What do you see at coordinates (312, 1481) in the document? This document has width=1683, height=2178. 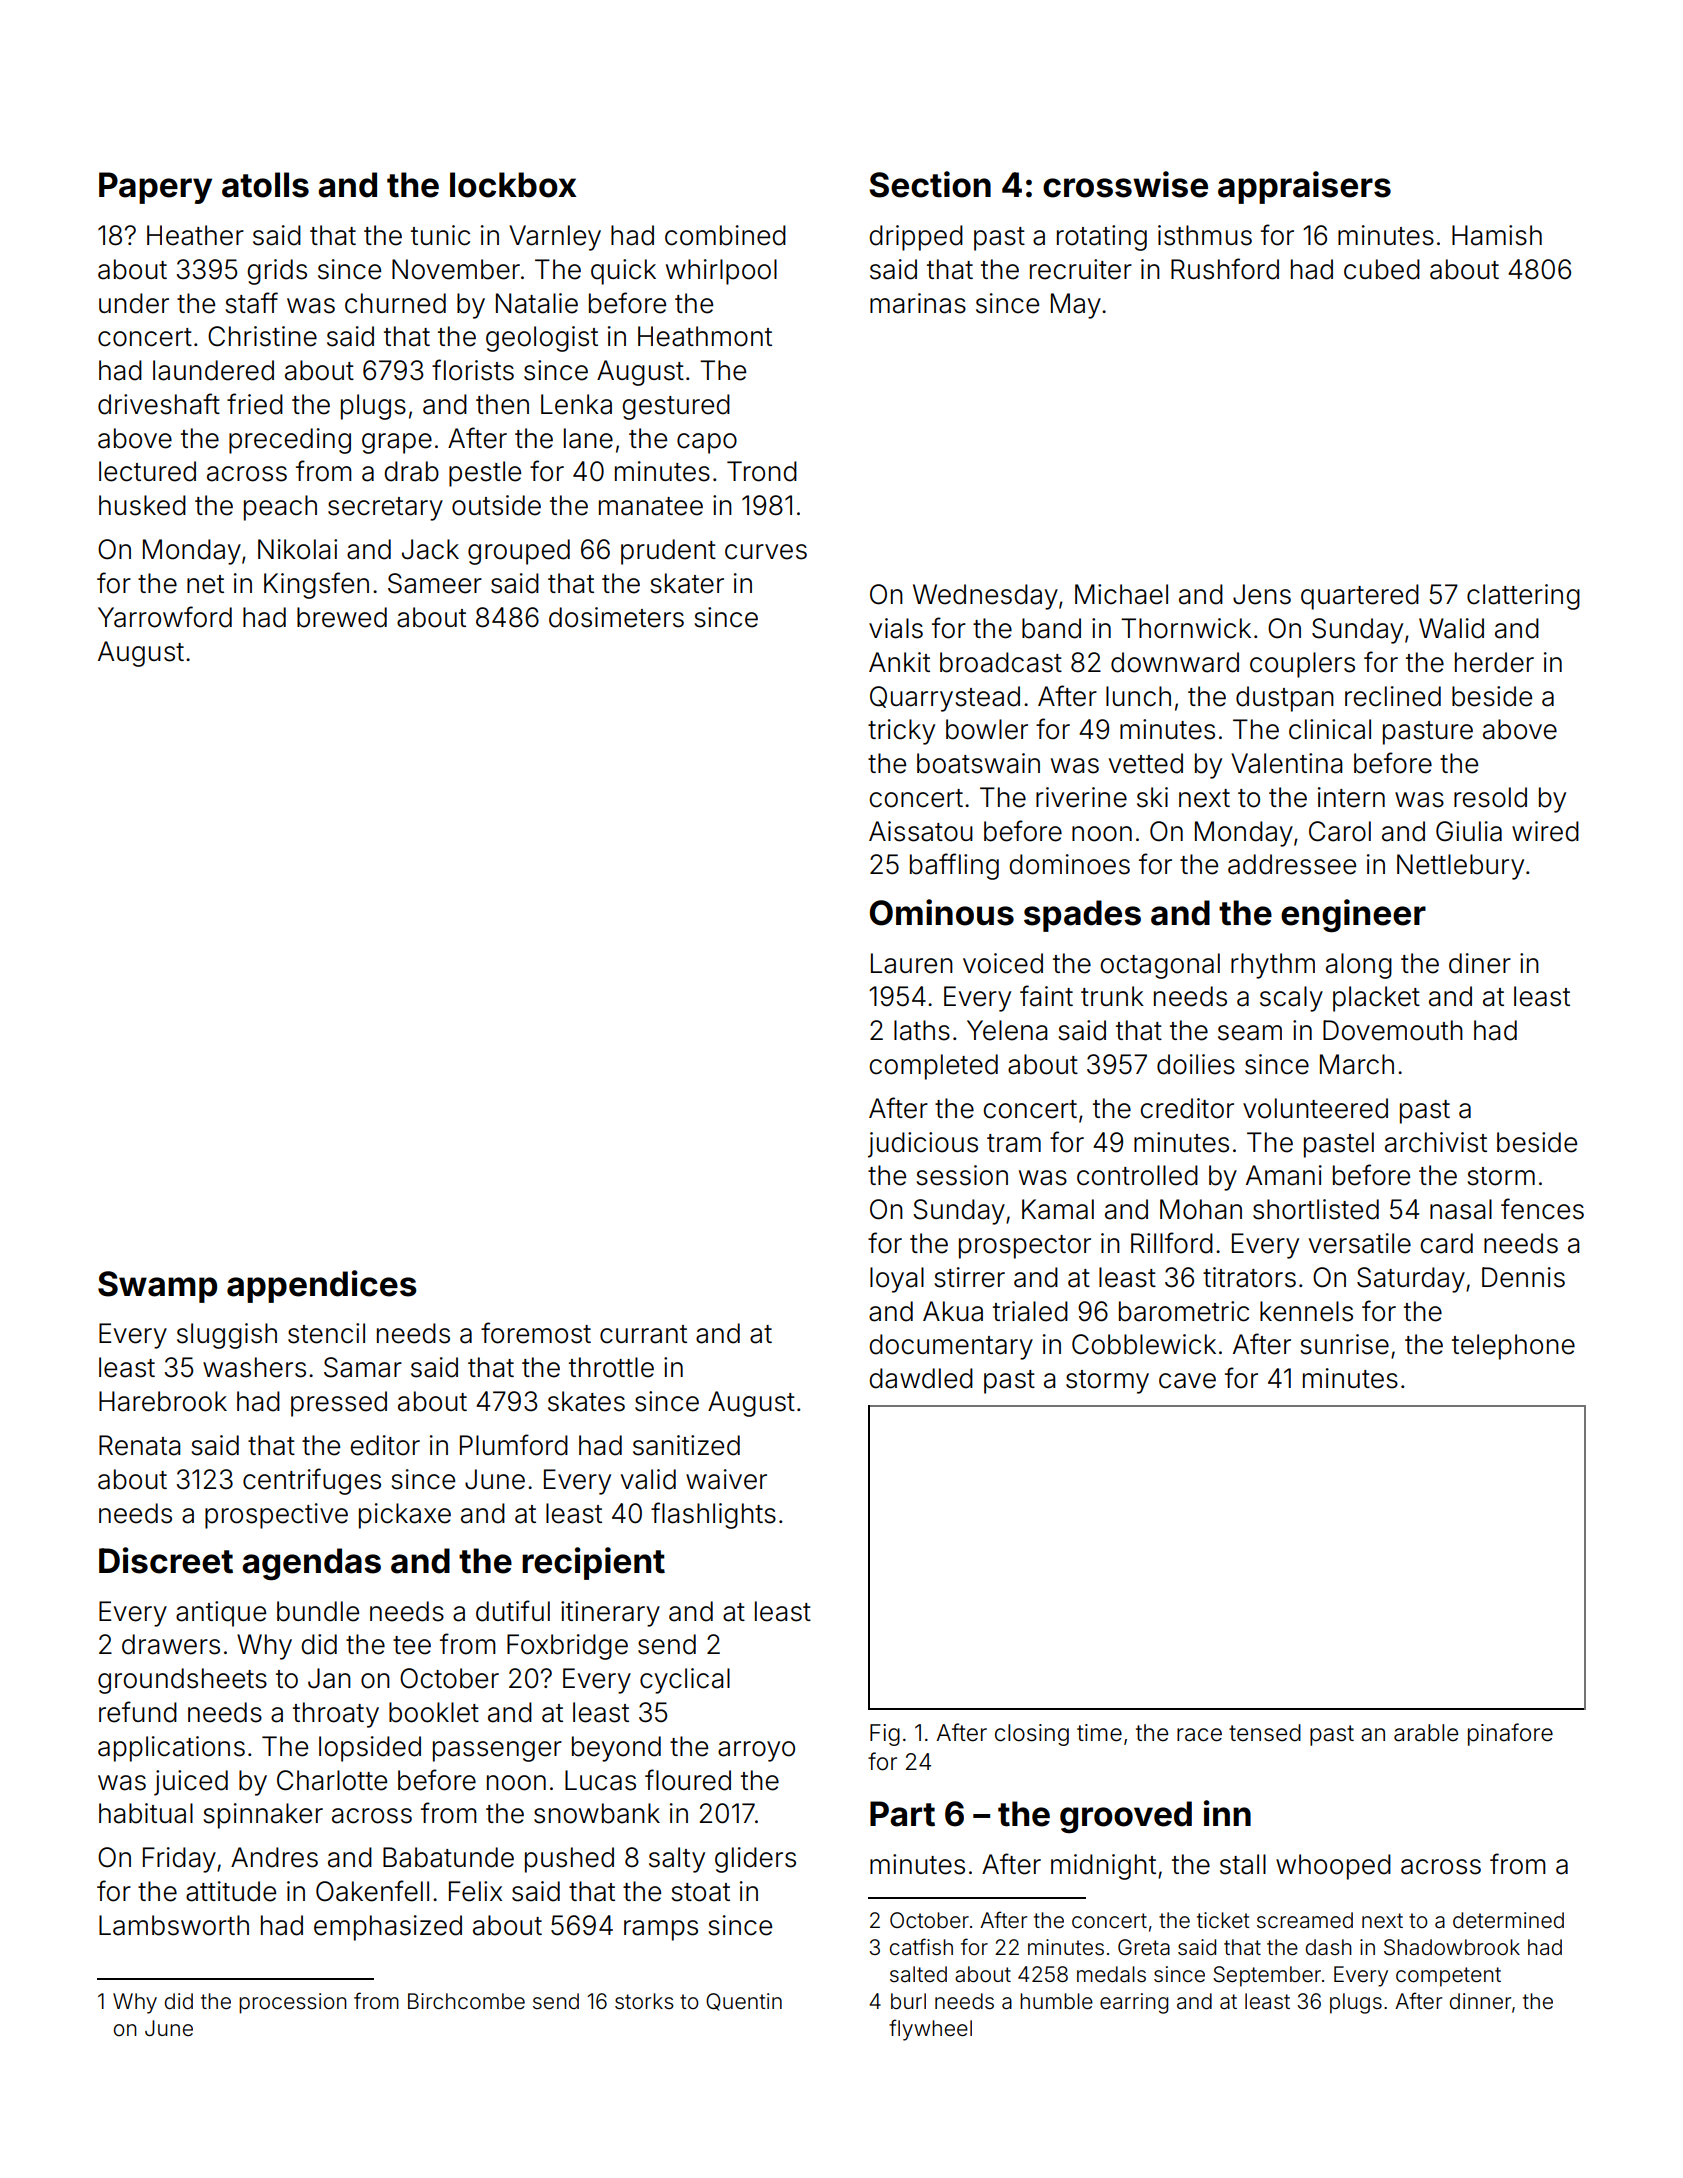 I see `centrifuges` at bounding box center [312, 1481].
